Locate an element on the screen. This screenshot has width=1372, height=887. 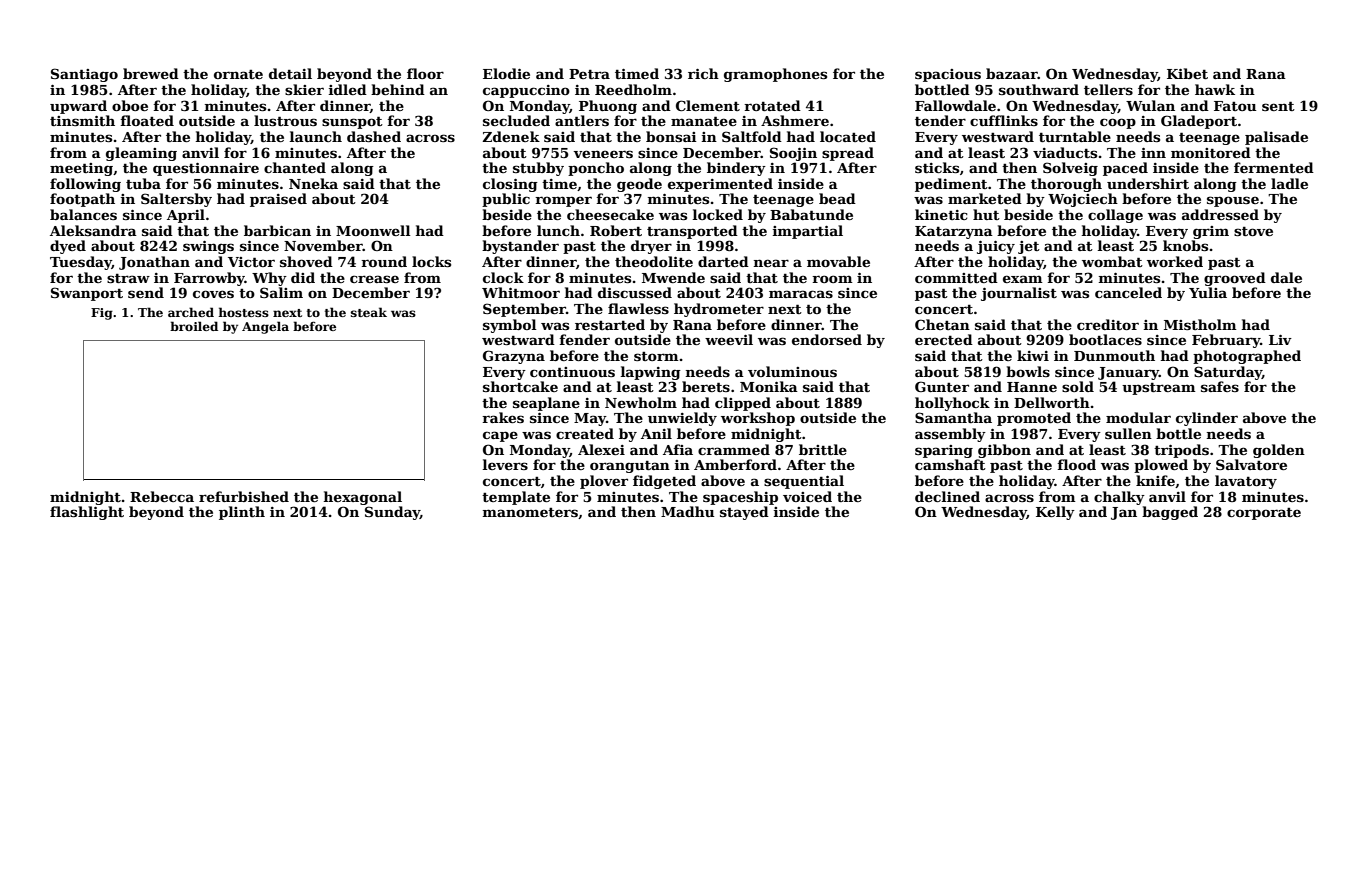
stove is located at coordinates (1253, 231).
